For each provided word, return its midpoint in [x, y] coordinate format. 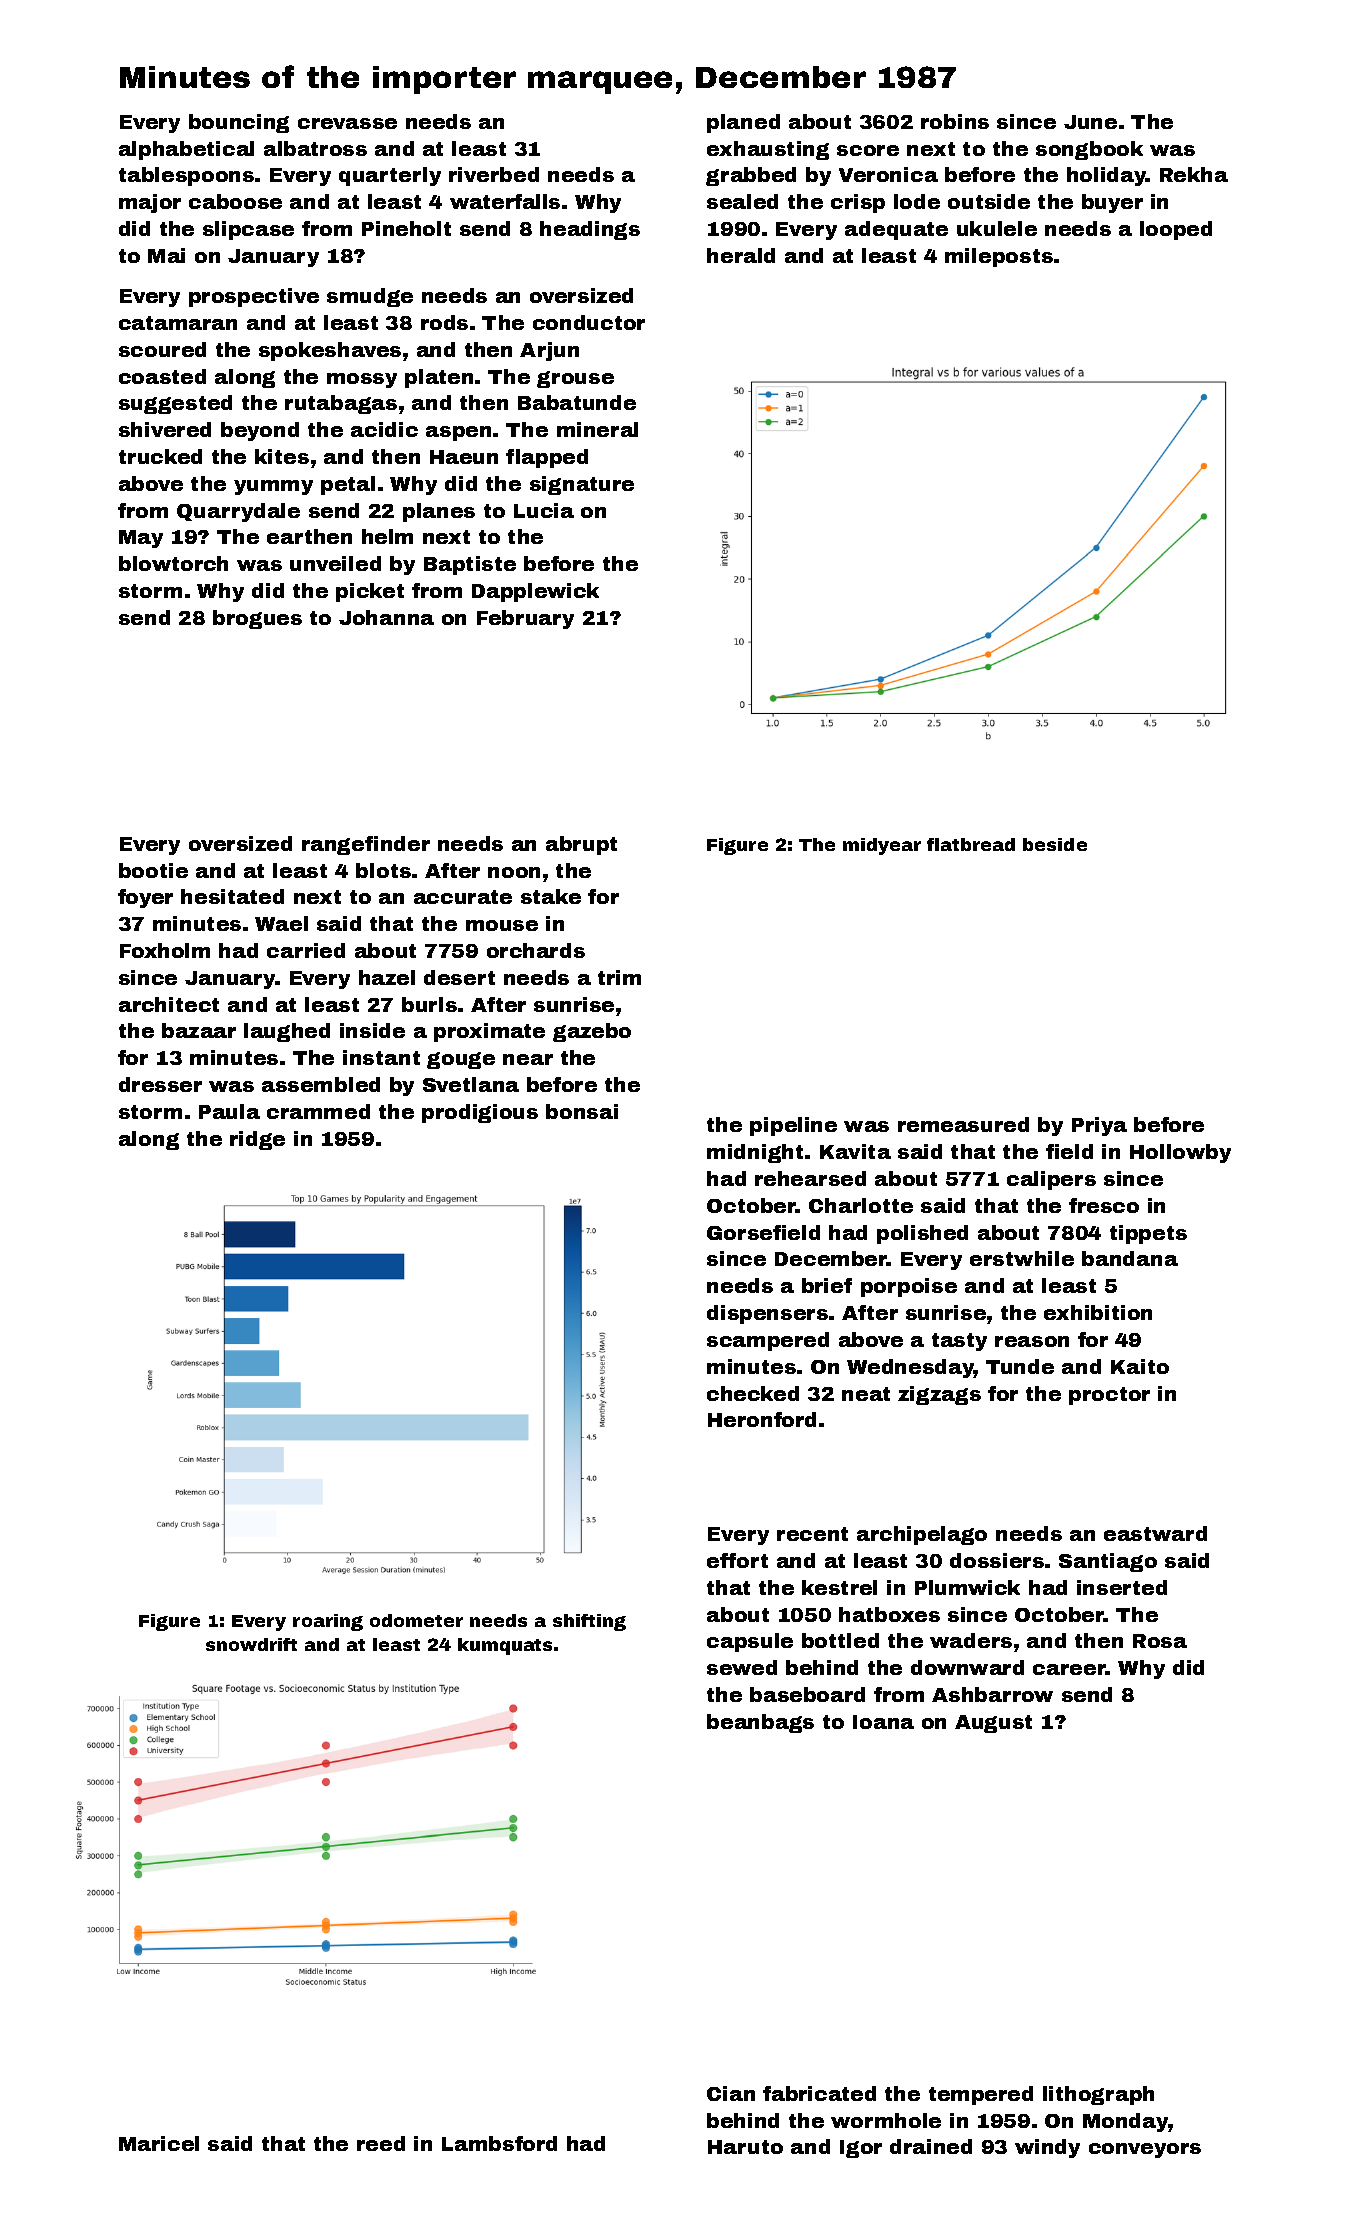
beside [1055, 844]
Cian [731, 2093]
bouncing [239, 123]
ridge [257, 1140]
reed [381, 2143]
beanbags [760, 1723]
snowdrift [251, 1644]
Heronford [762, 1419]
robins [955, 121]
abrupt [581, 845]
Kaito [1140, 1366]
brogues [257, 619]
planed [743, 123]
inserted [1122, 1587]
